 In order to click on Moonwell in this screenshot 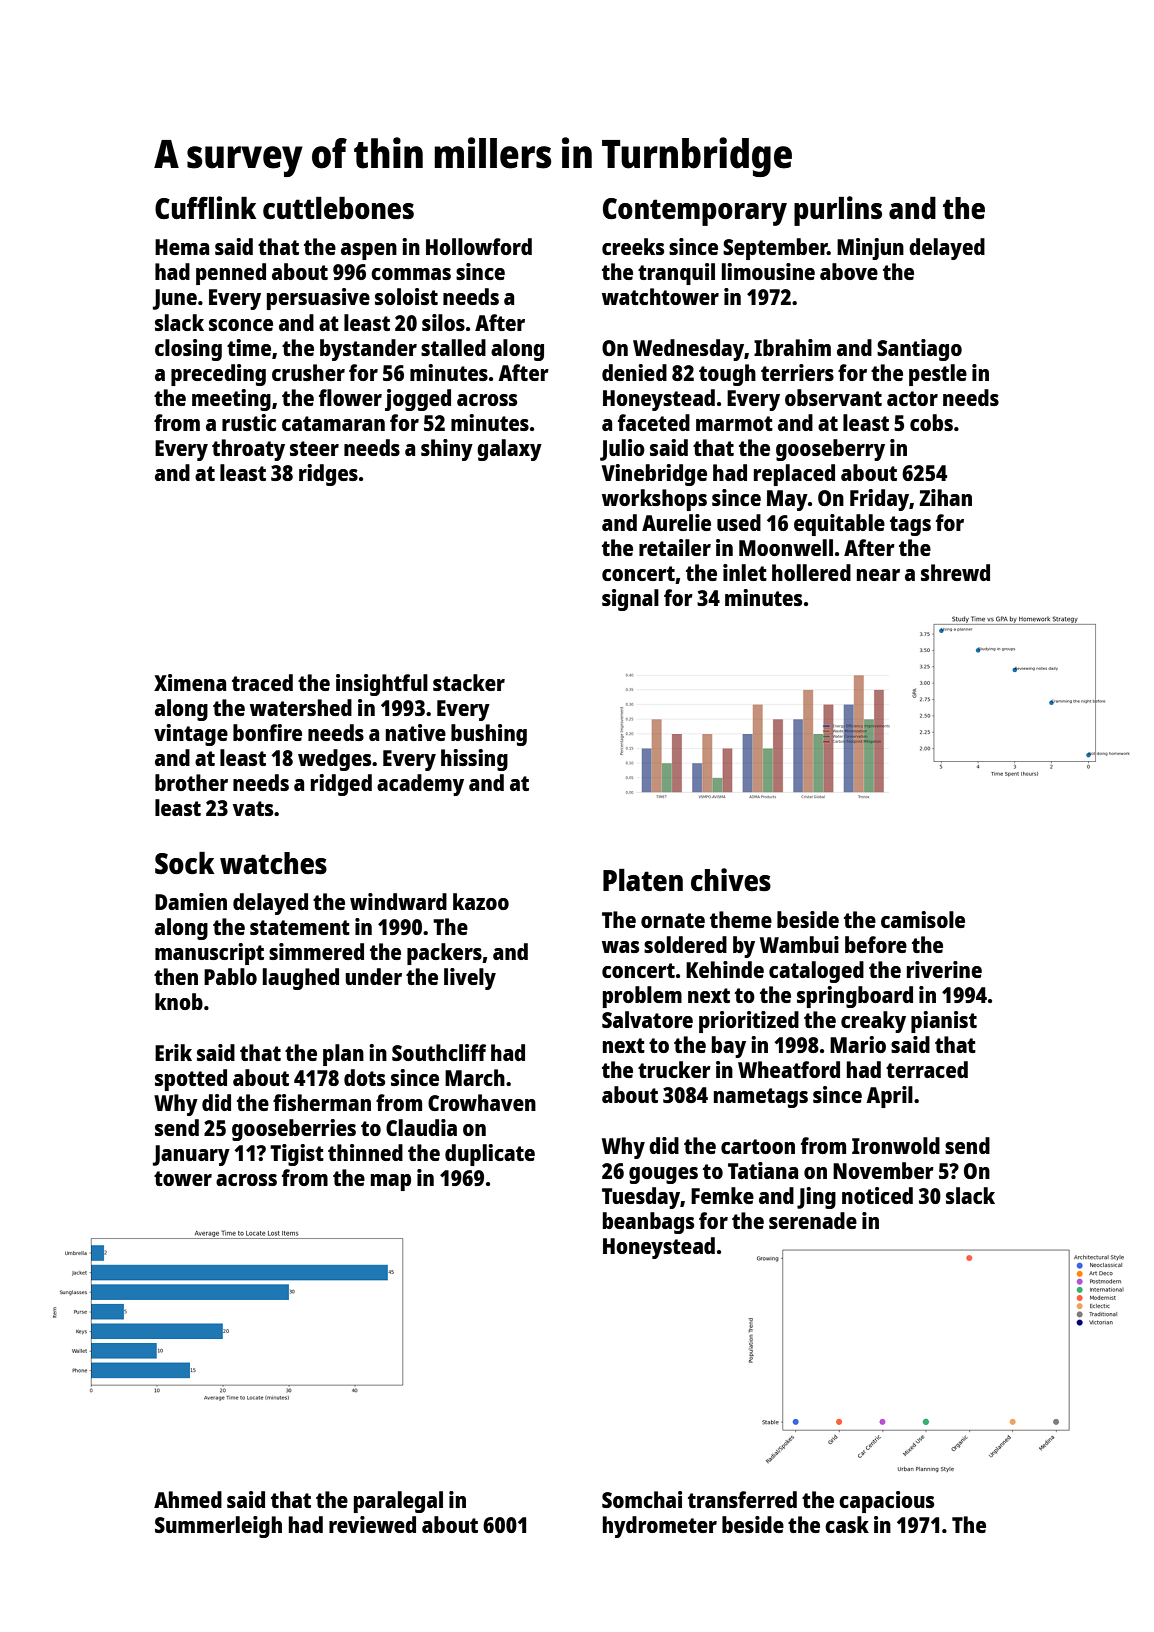, I will do `click(786, 547)`.
